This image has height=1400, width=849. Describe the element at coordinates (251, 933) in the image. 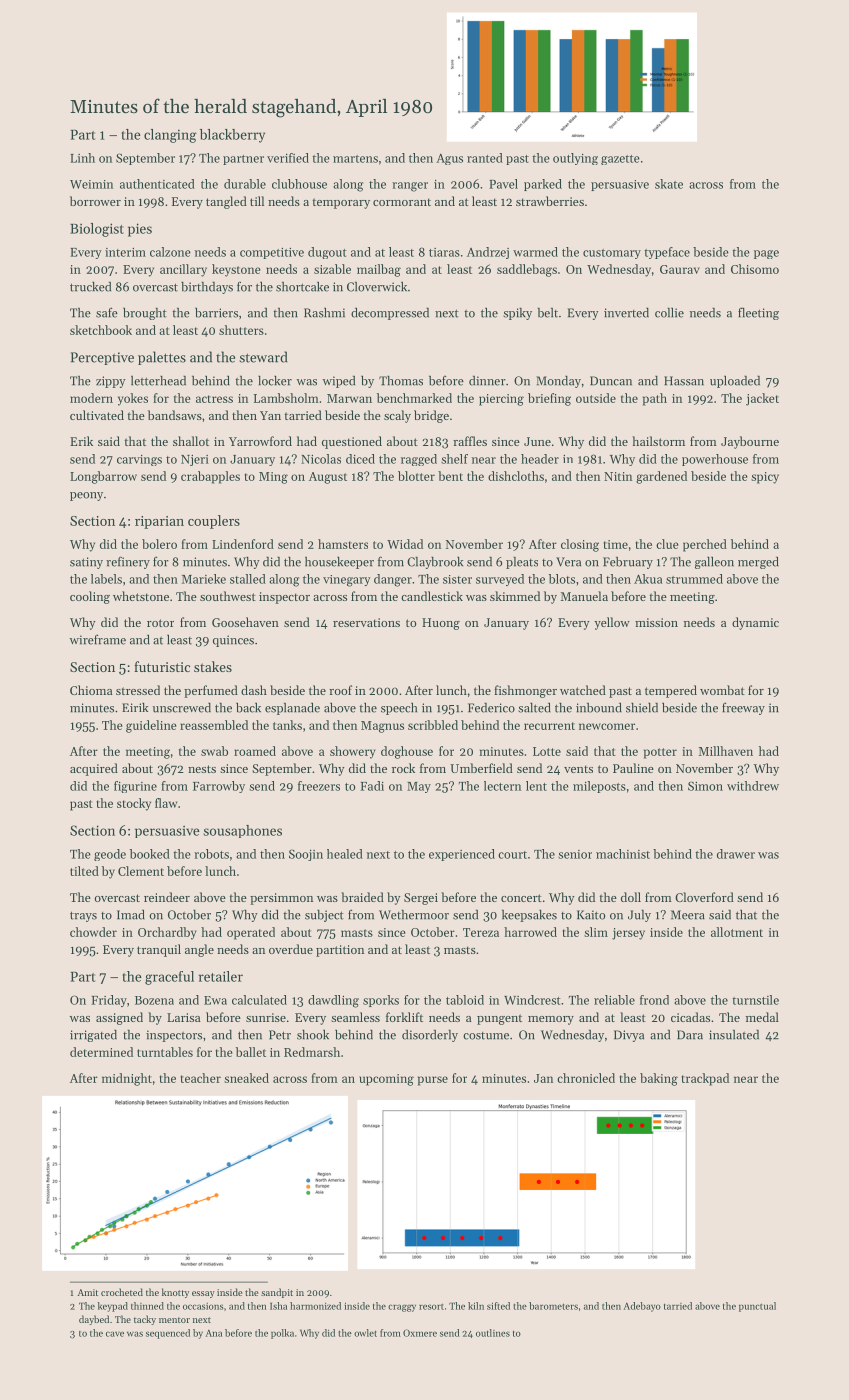

I see `operated` at that location.
